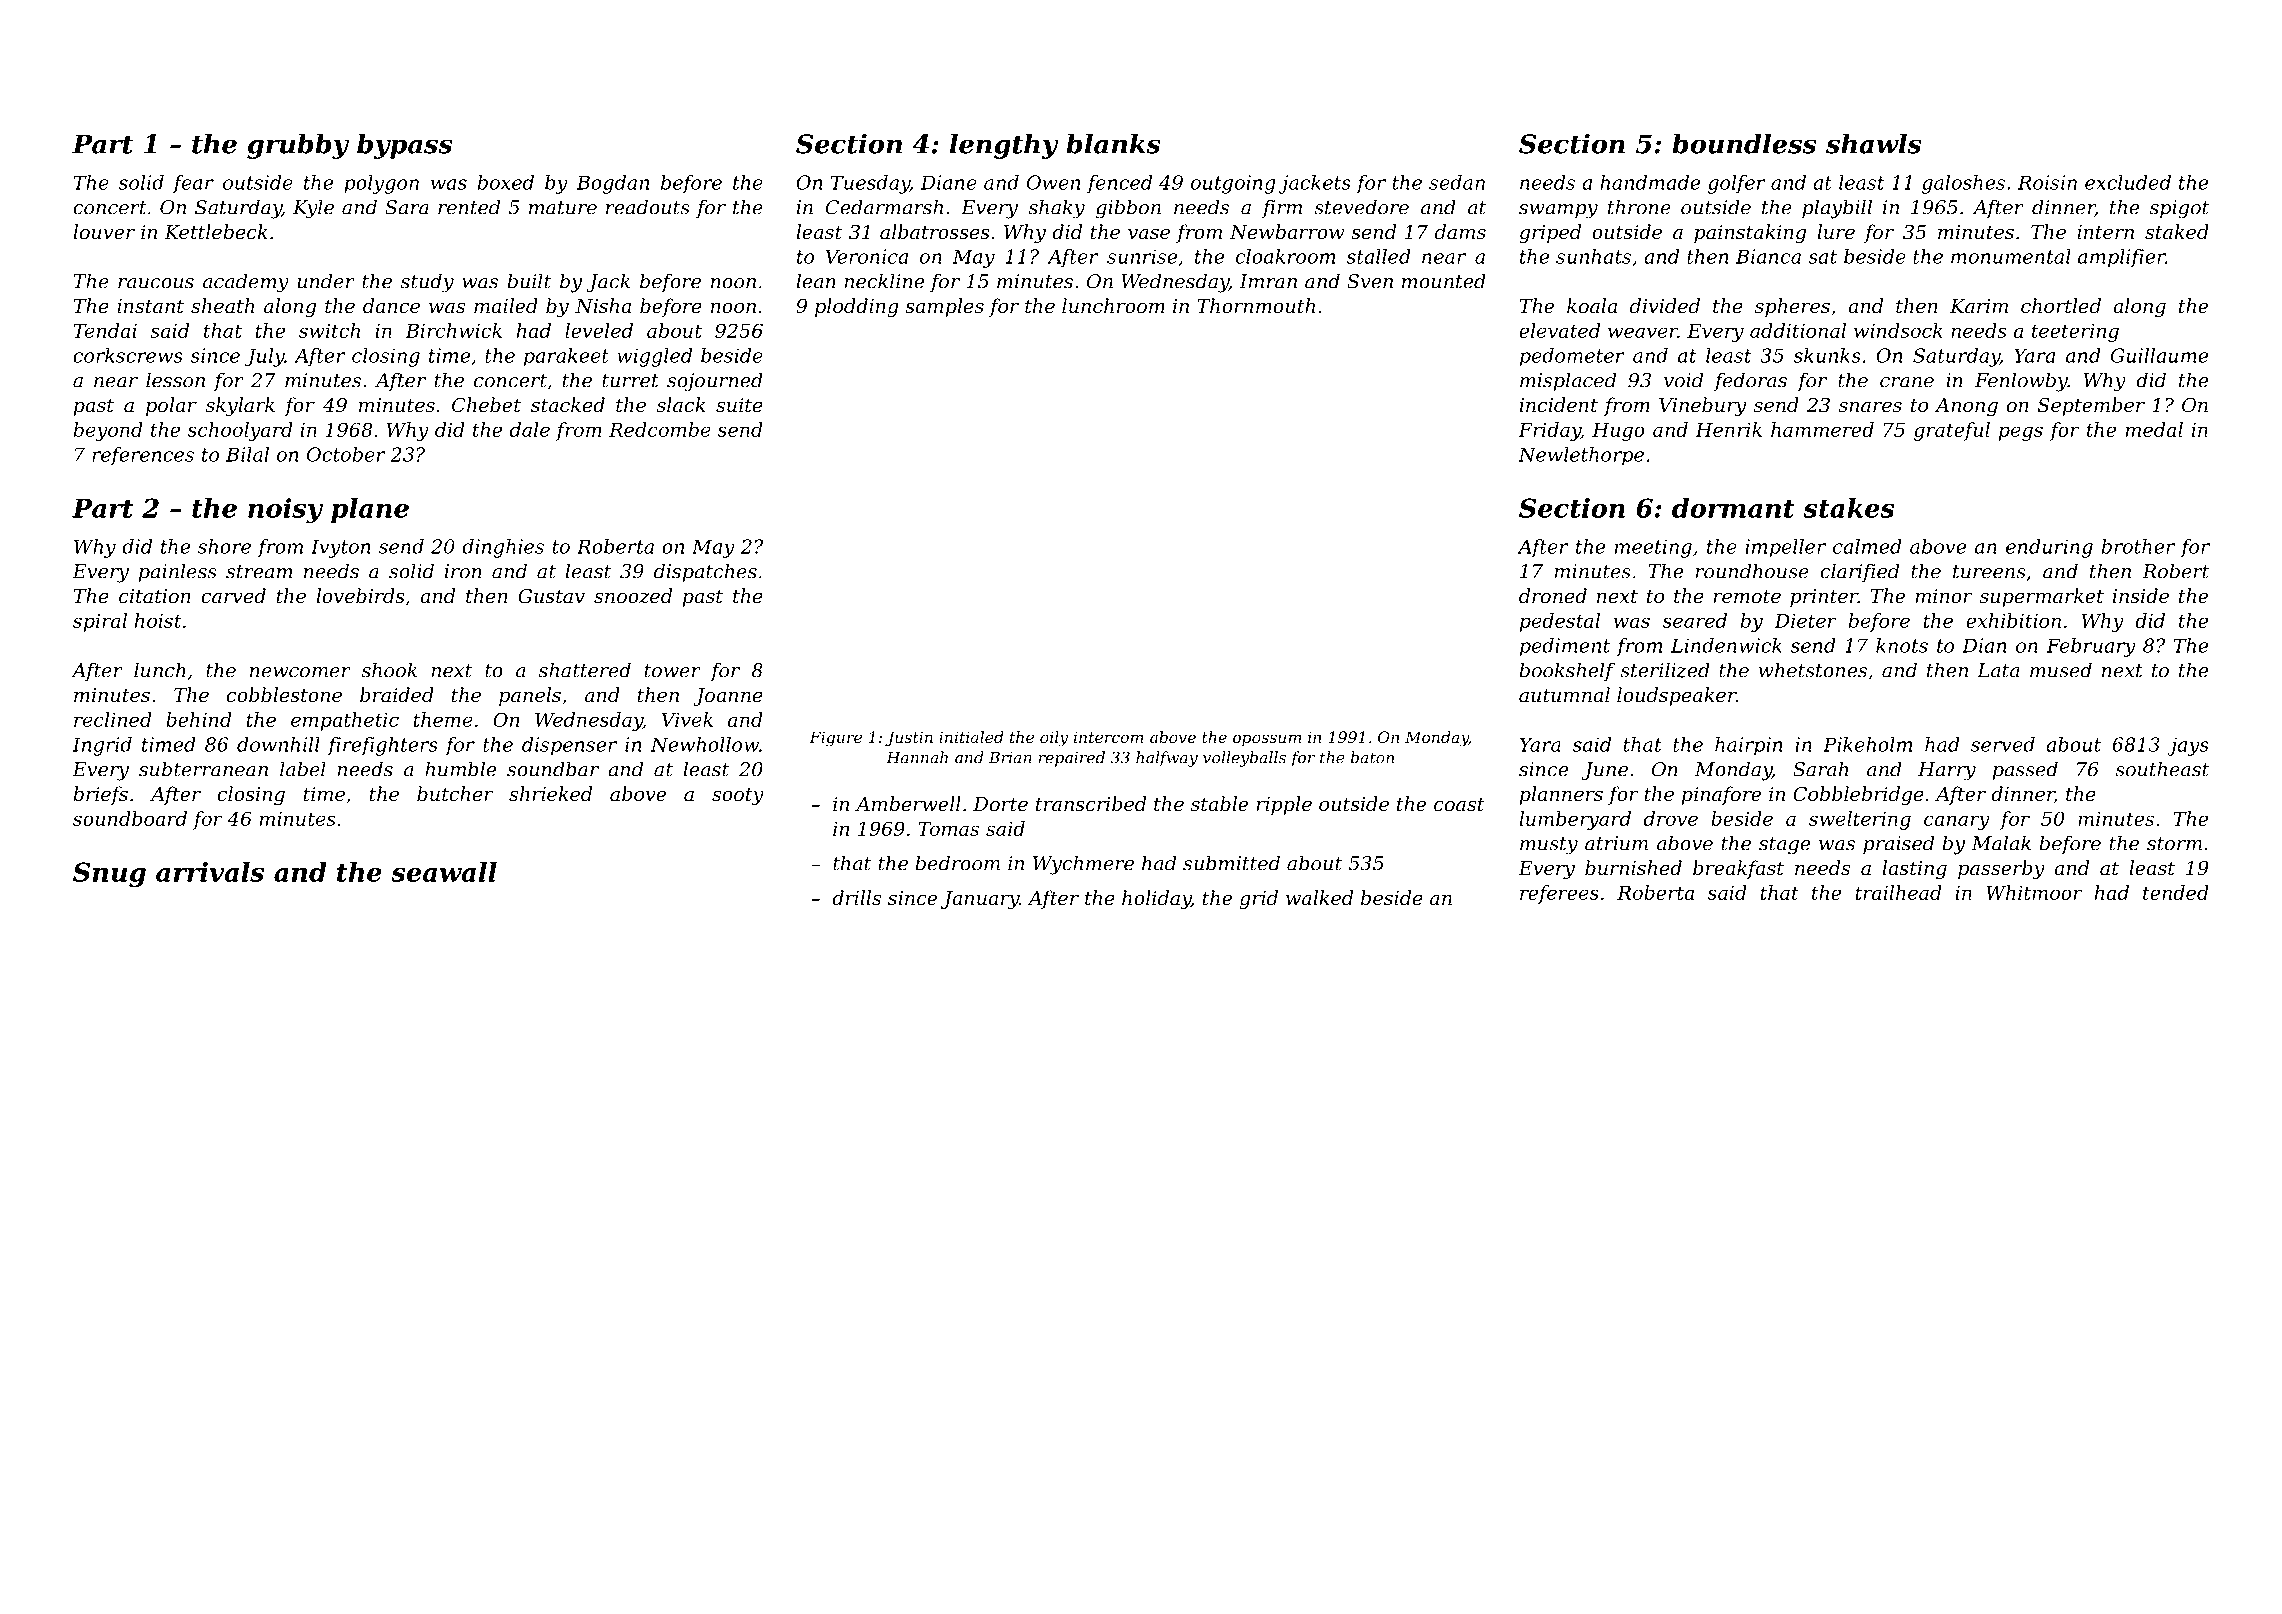  I want to click on monumental, so click(2011, 256).
